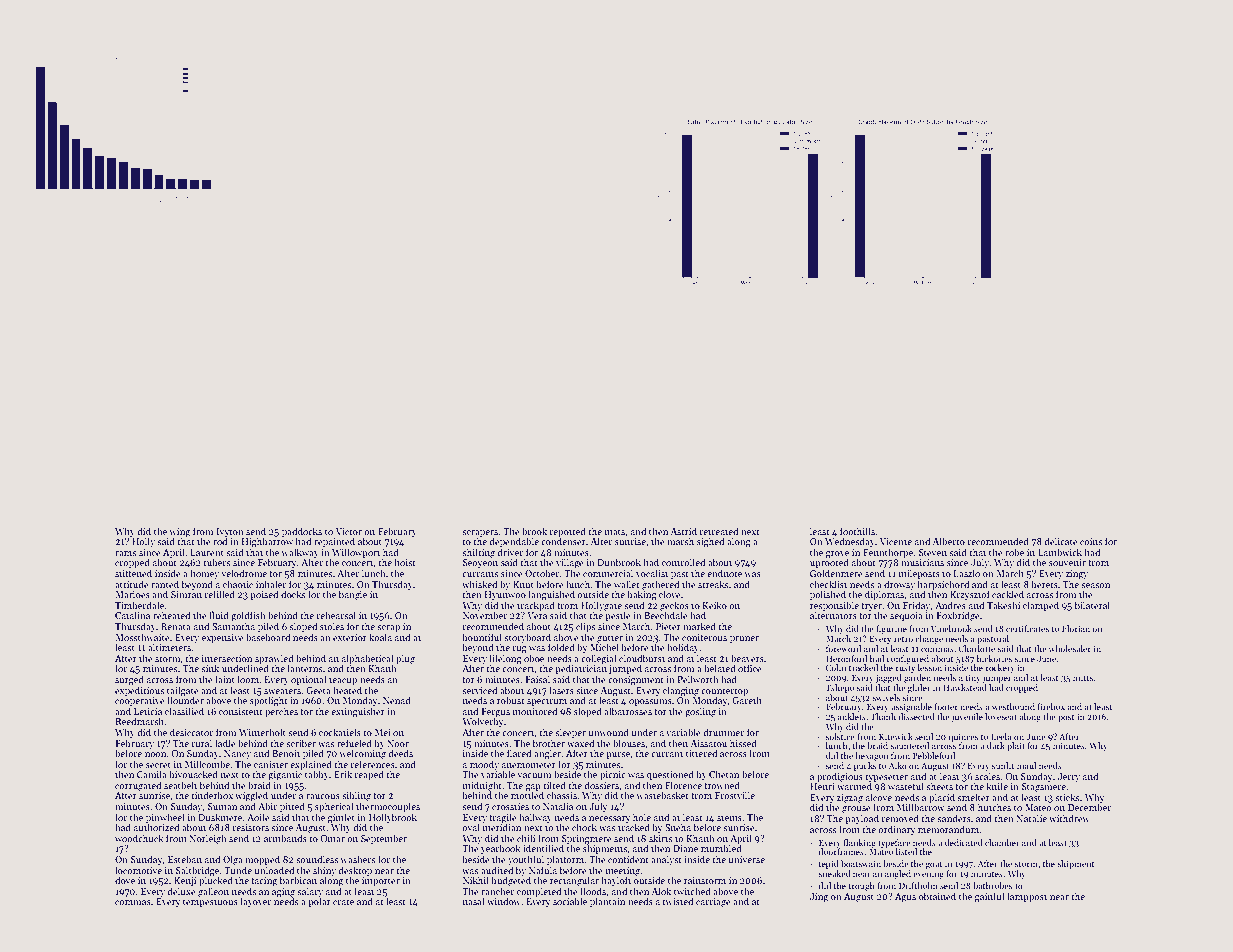 This screenshot has height=952, width=1233. What do you see at coordinates (356, 553) in the screenshot?
I see `Willowport` at bounding box center [356, 553].
